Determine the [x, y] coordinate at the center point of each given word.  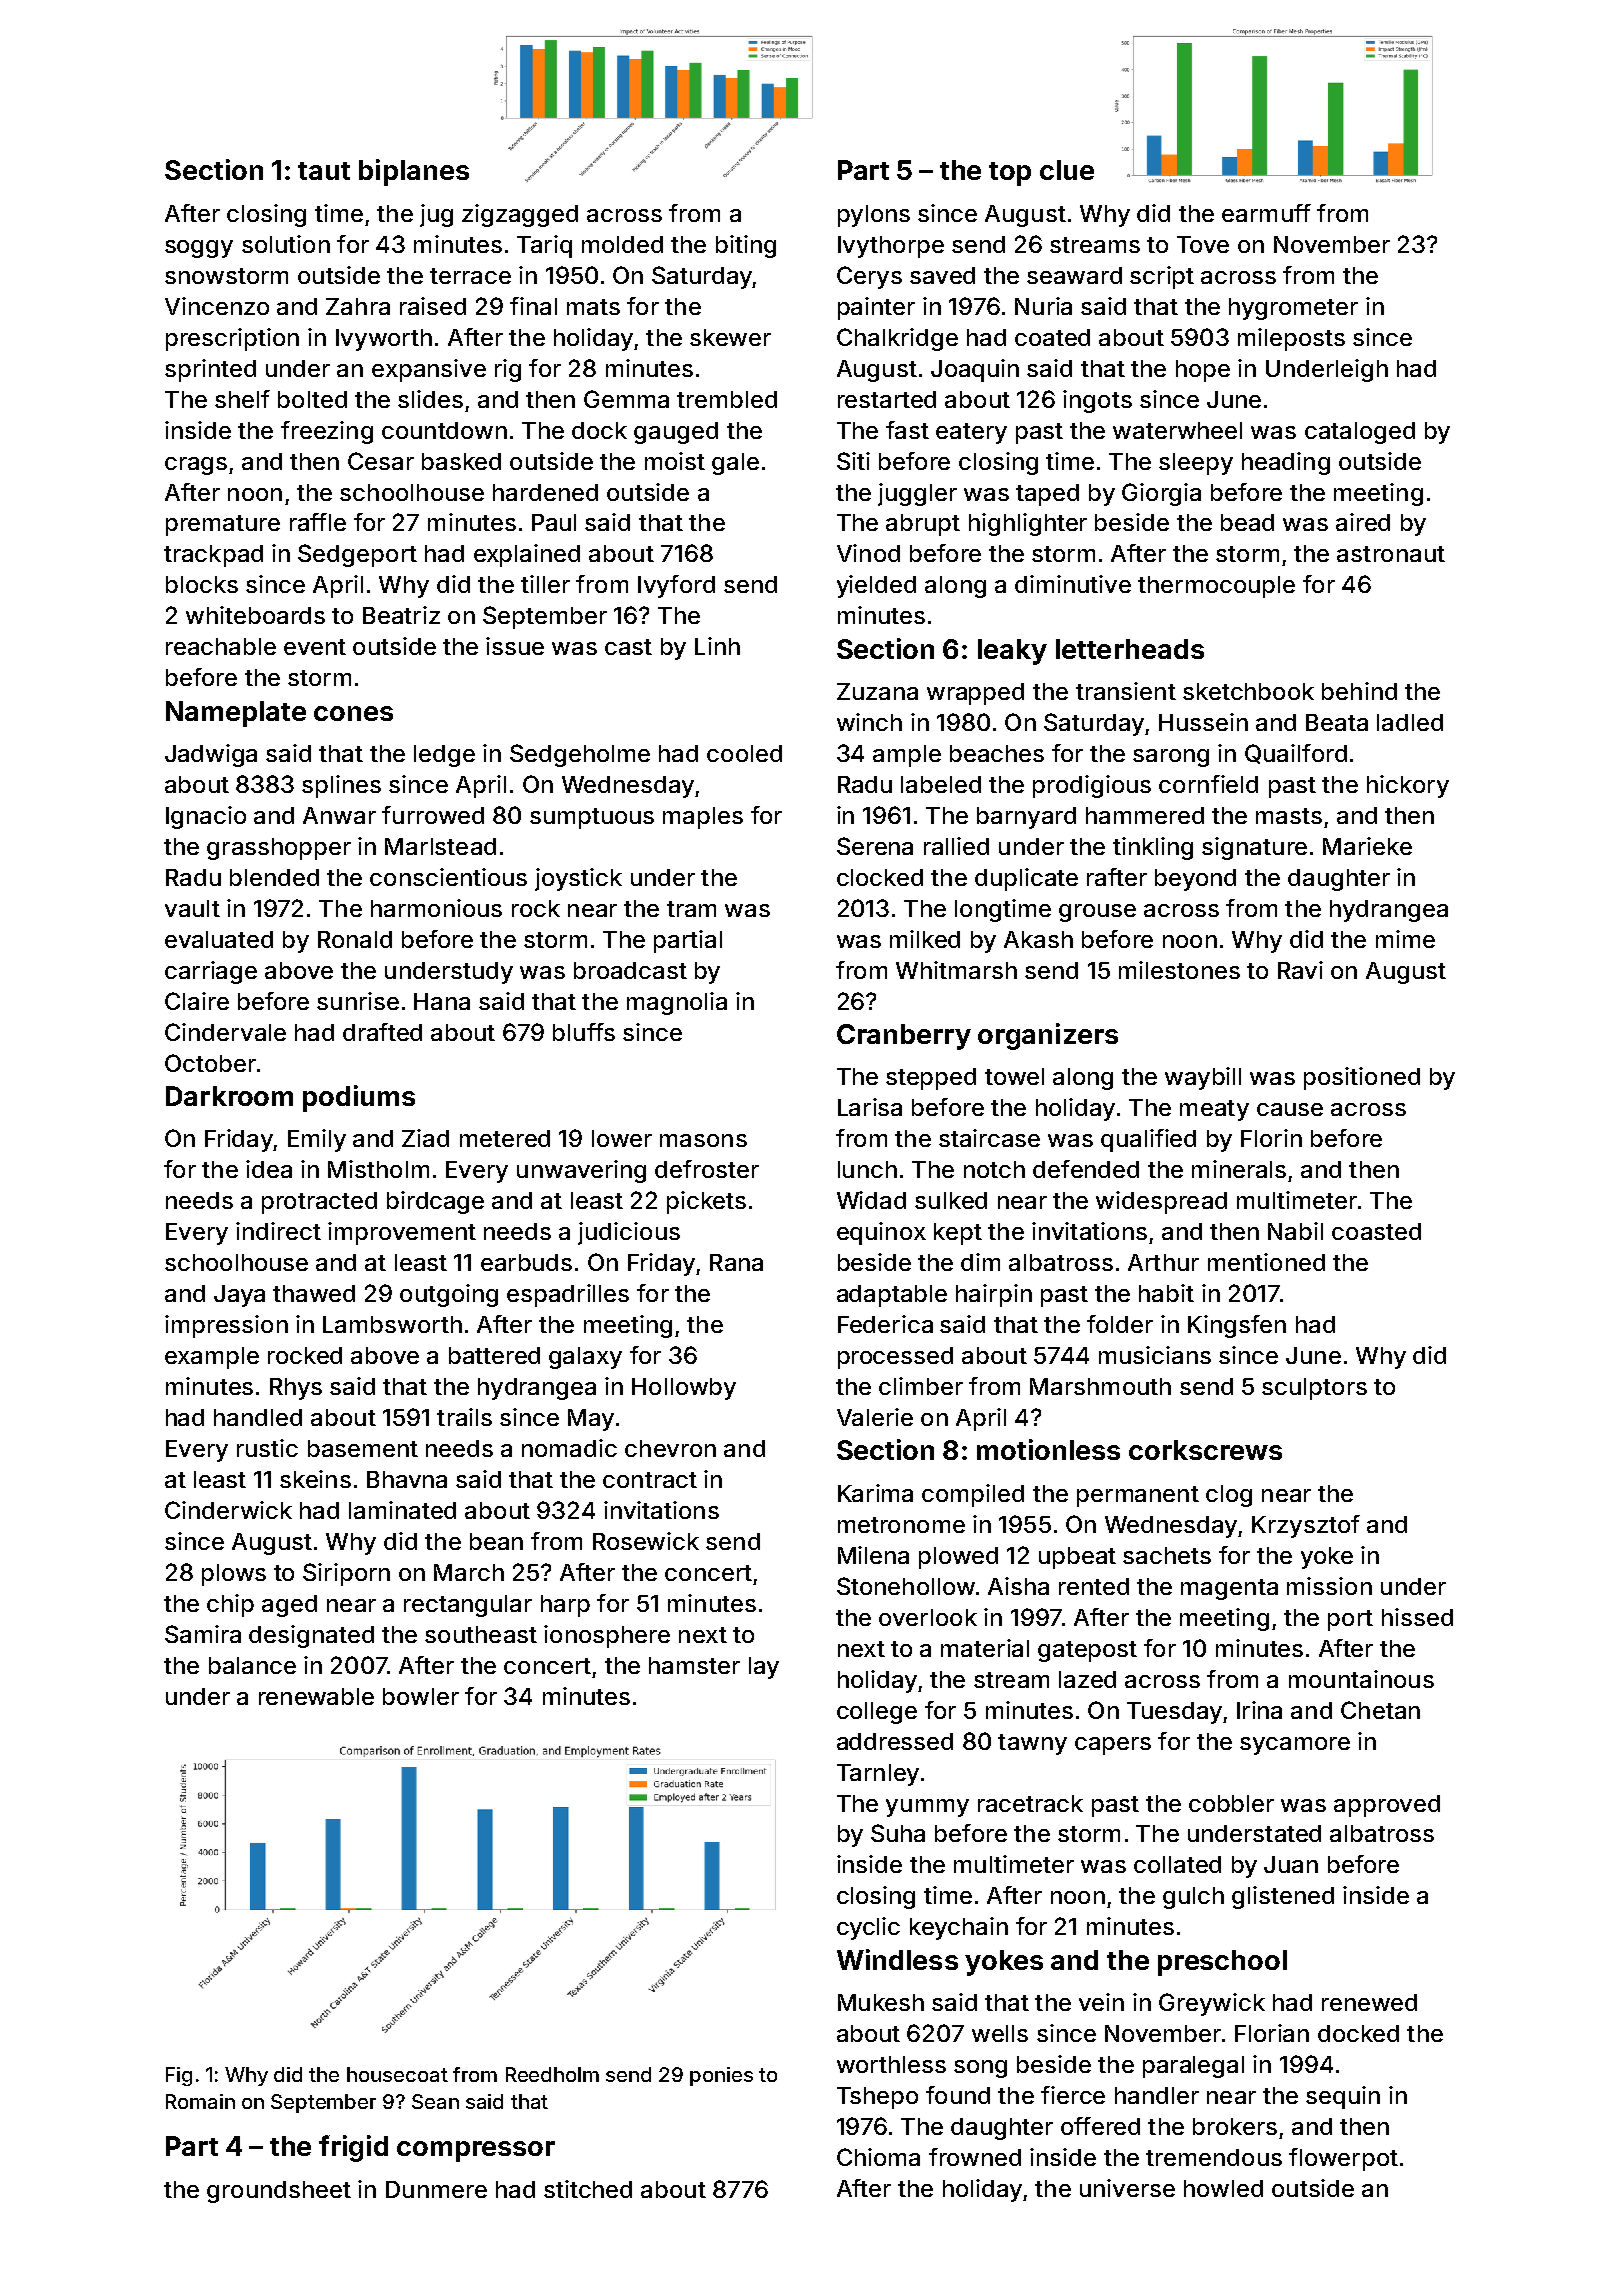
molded [622, 244]
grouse [1097, 913]
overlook [928, 1617]
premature [223, 525]
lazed [1087, 1679]
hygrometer [1293, 309]
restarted [887, 399]
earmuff [1266, 213]
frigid [353, 2148]
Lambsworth [392, 1324]
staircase [989, 1138]
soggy [199, 249]
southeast [481, 1634]
